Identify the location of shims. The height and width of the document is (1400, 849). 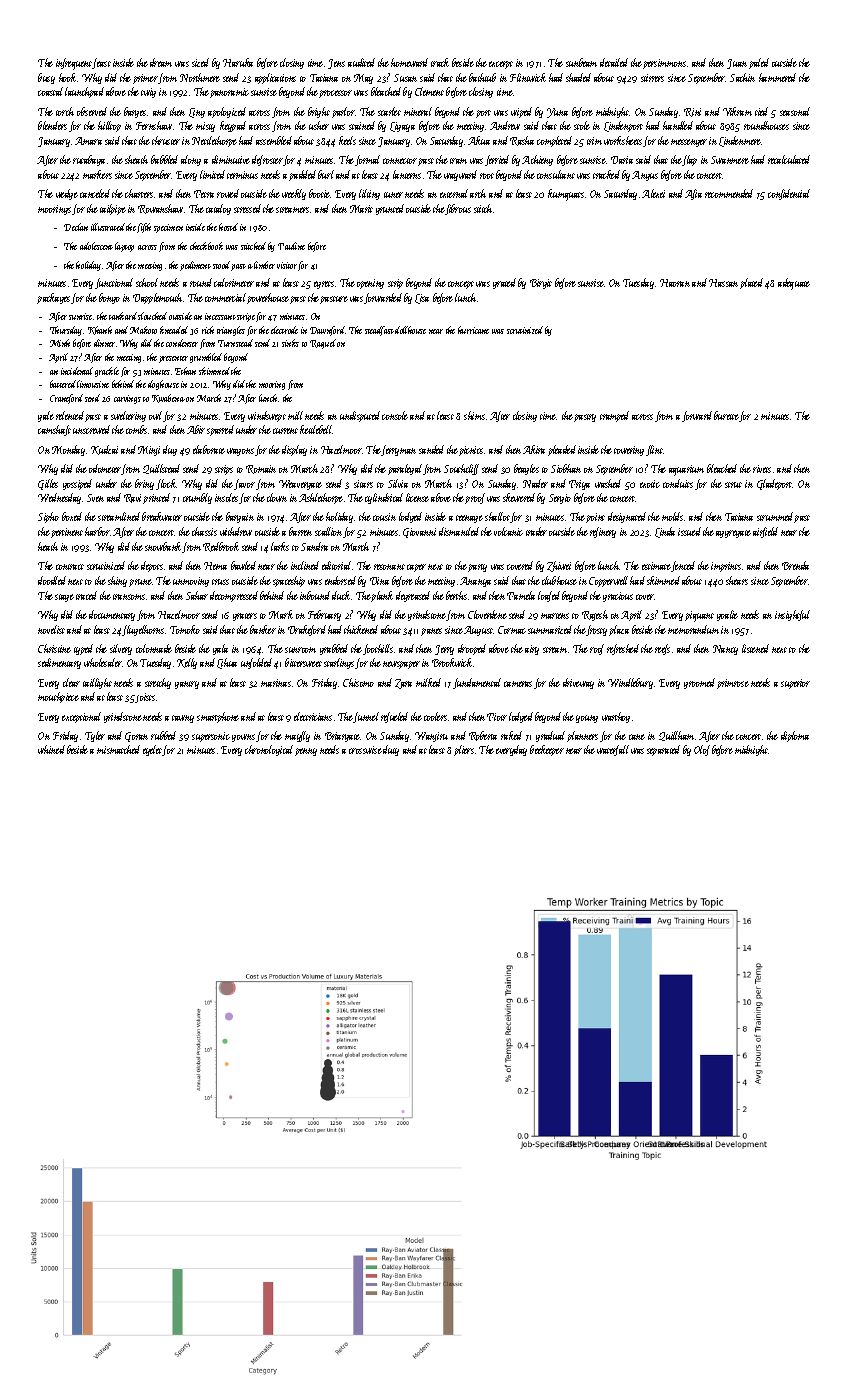
(474, 415).
